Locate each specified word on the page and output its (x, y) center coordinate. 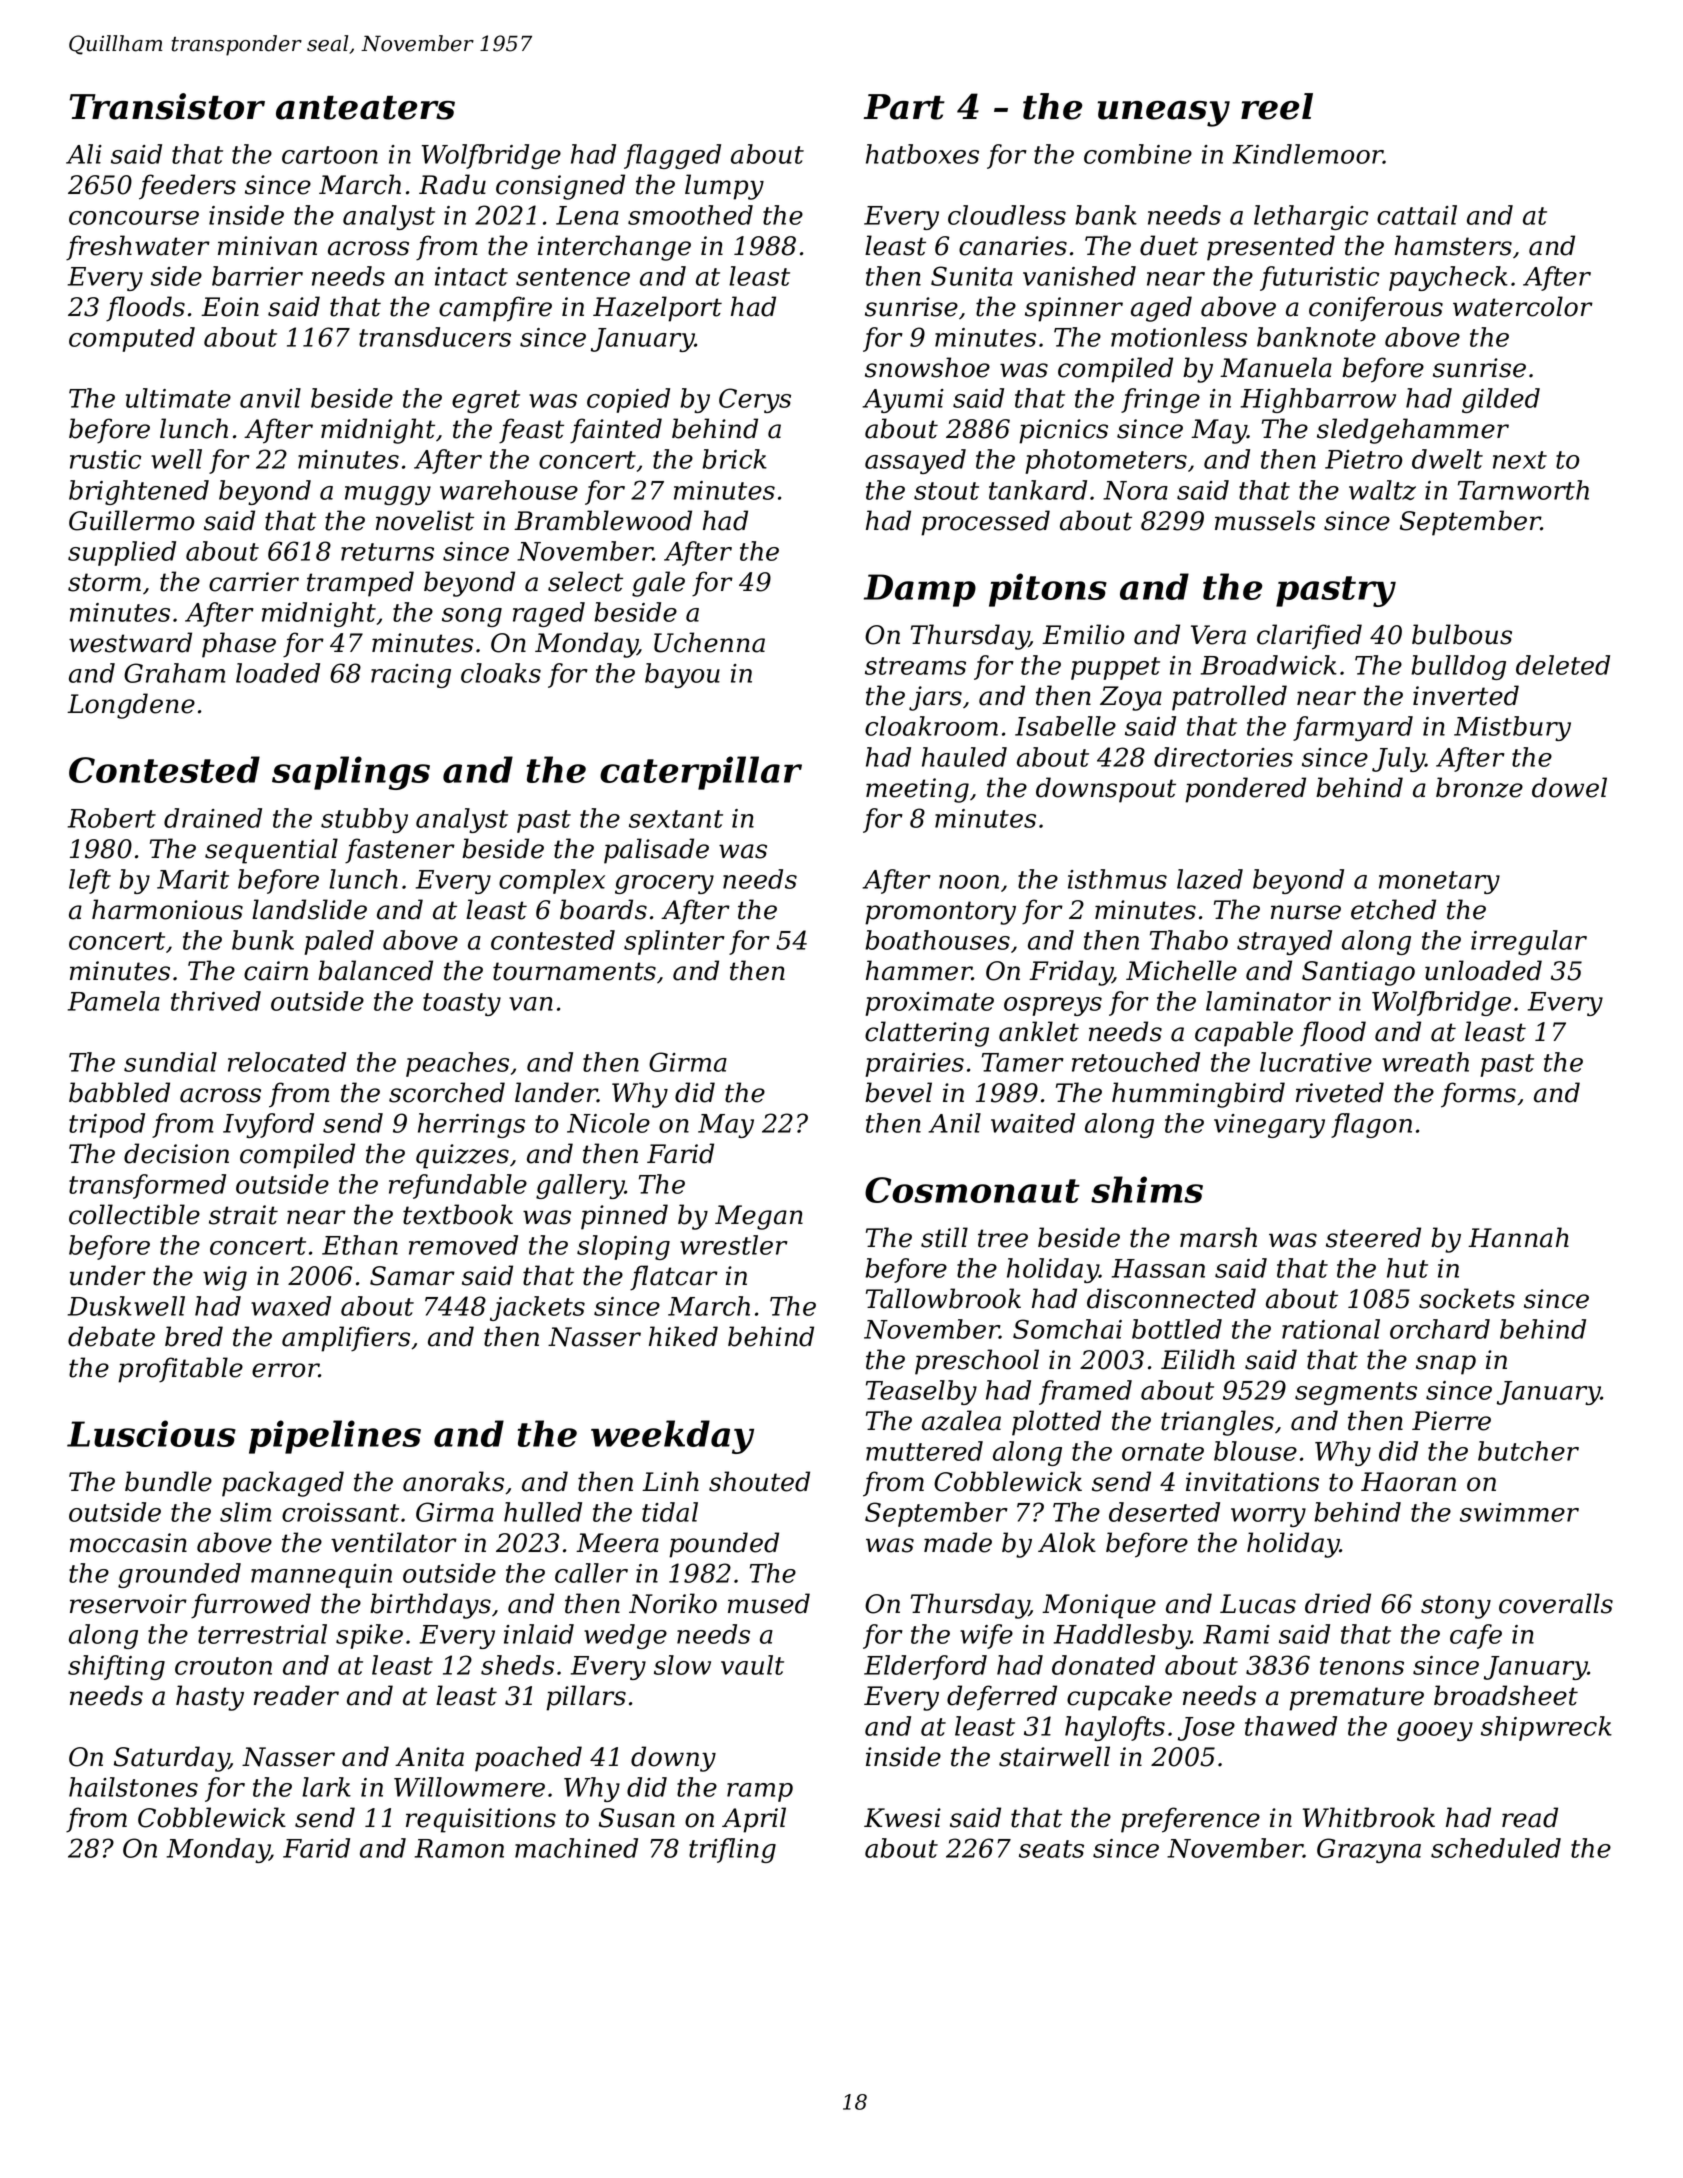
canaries (1013, 246)
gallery (580, 1186)
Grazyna (1369, 1850)
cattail (1417, 215)
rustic (105, 459)
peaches (457, 1064)
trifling (732, 1850)
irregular (1529, 942)
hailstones (133, 1787)
